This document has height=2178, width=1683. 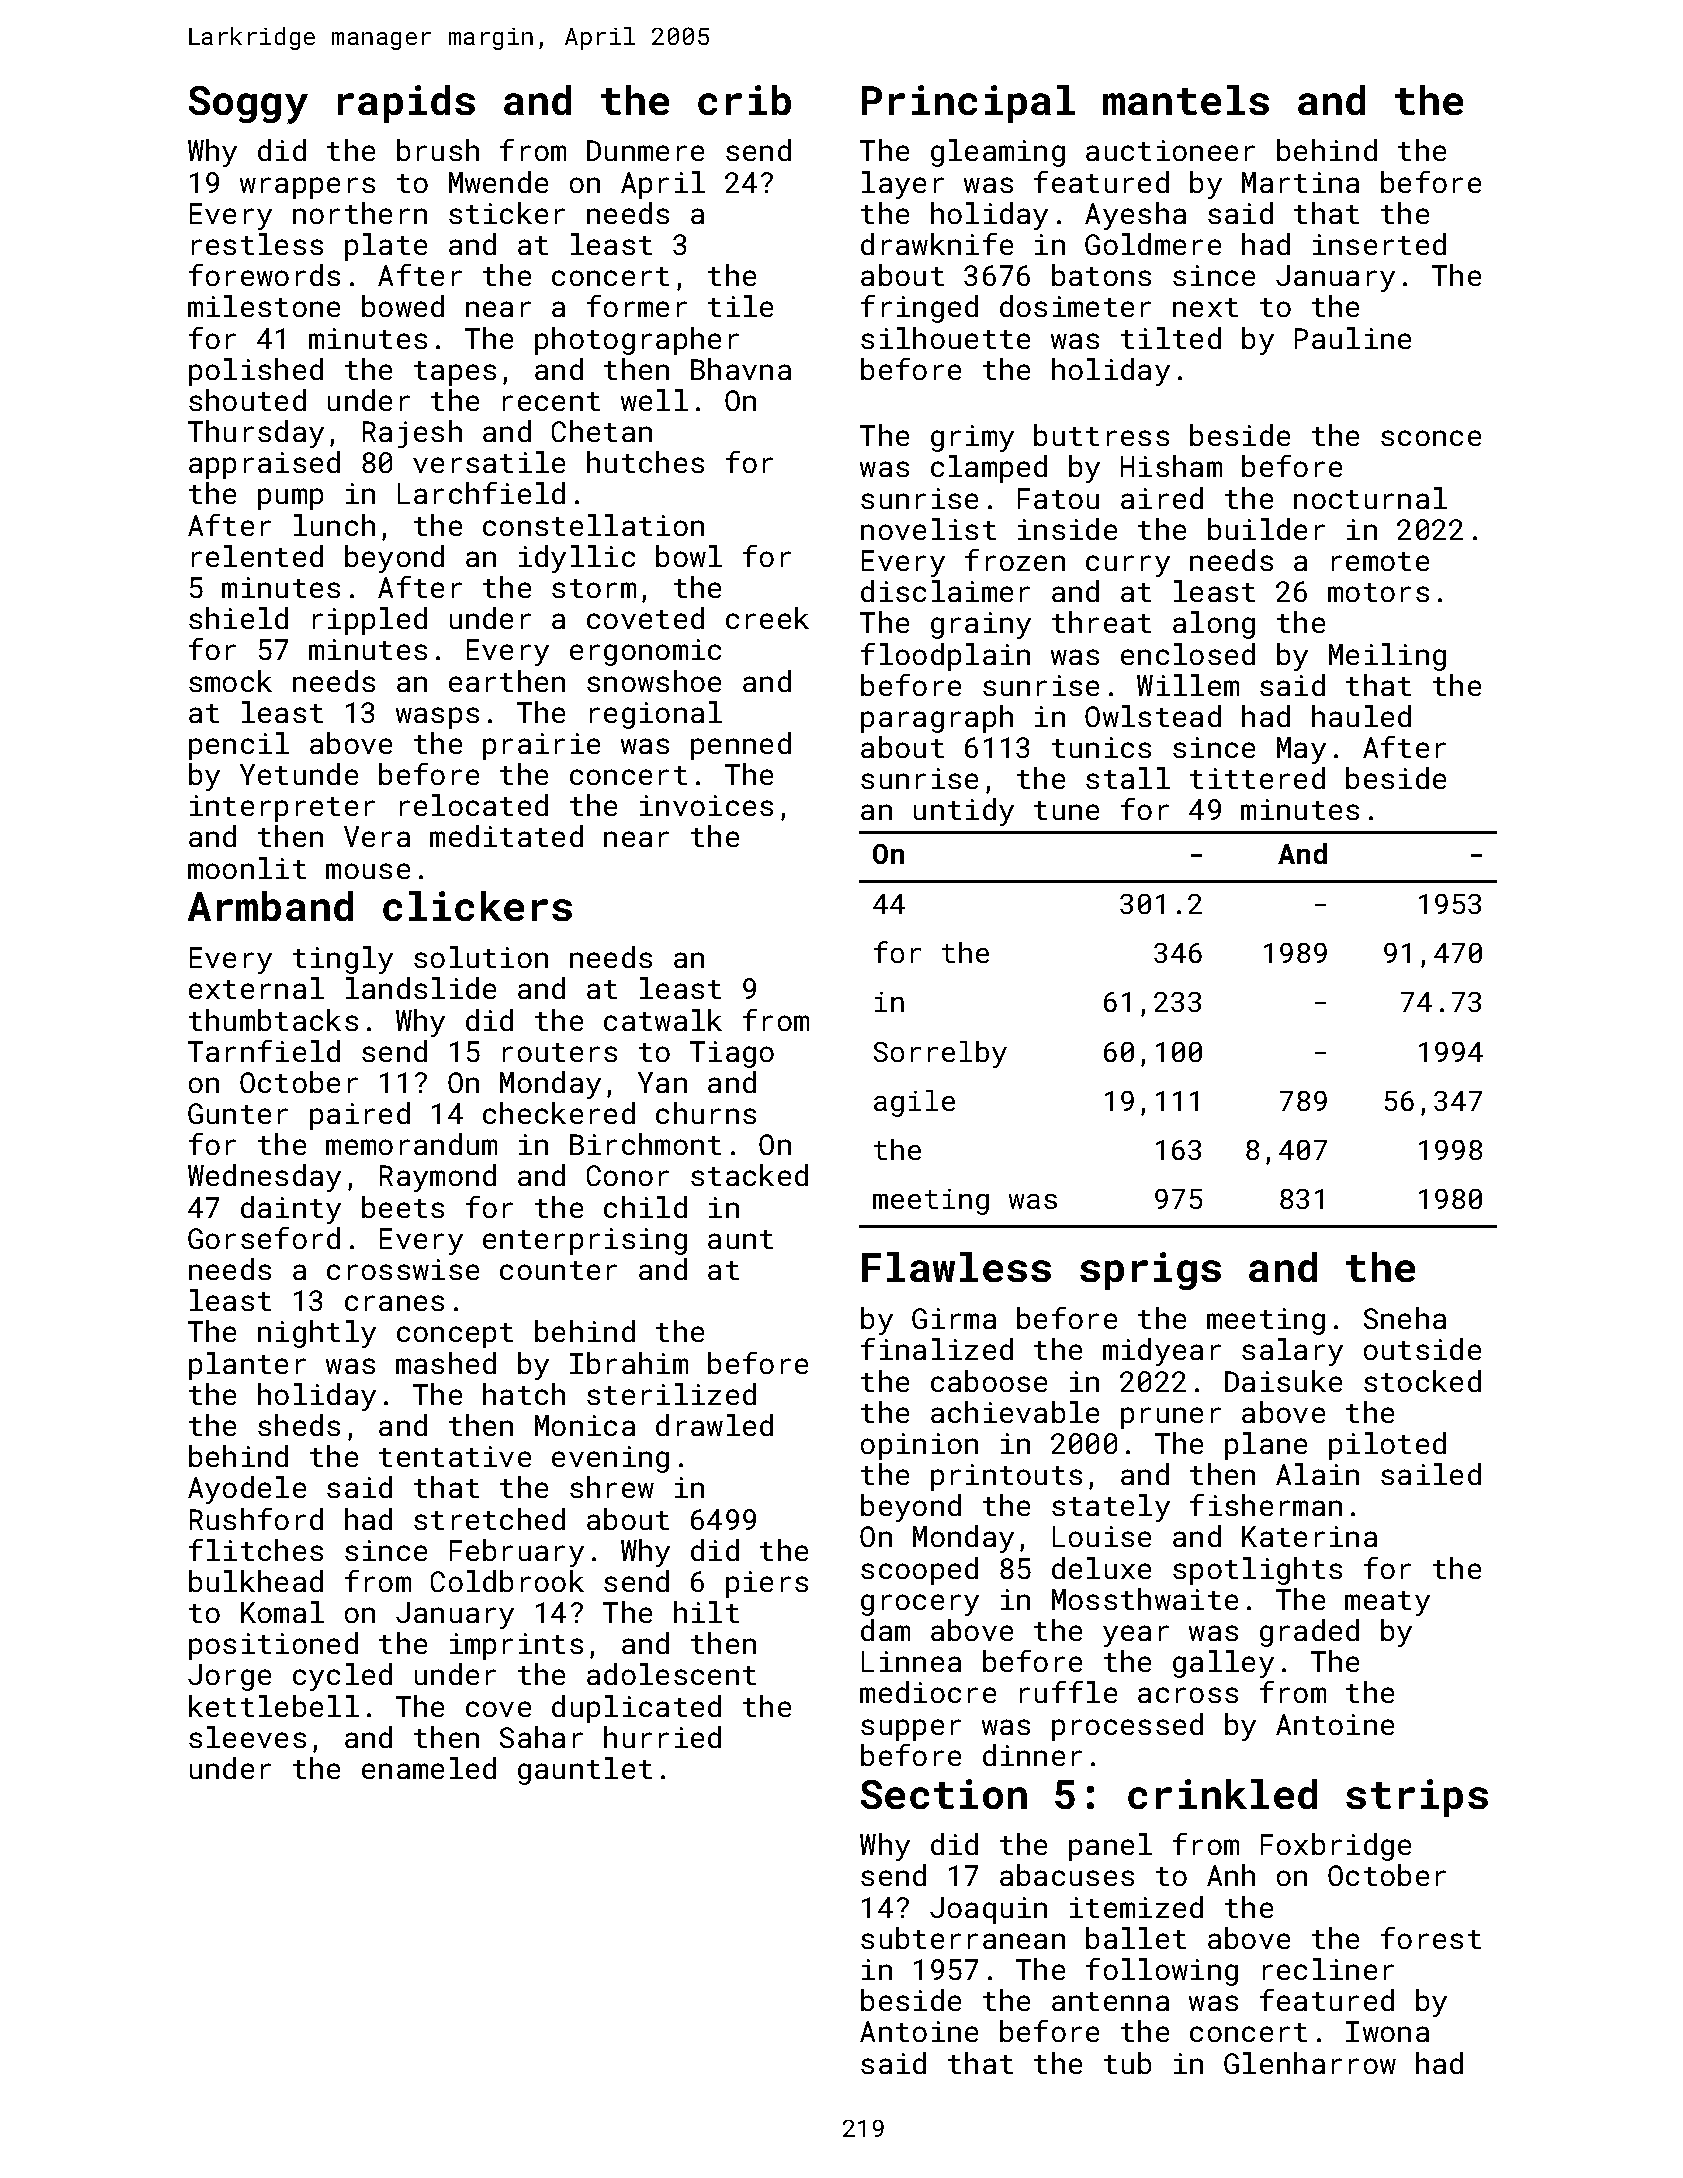 I want to click on mantels, so click(x=1186, y=100).
